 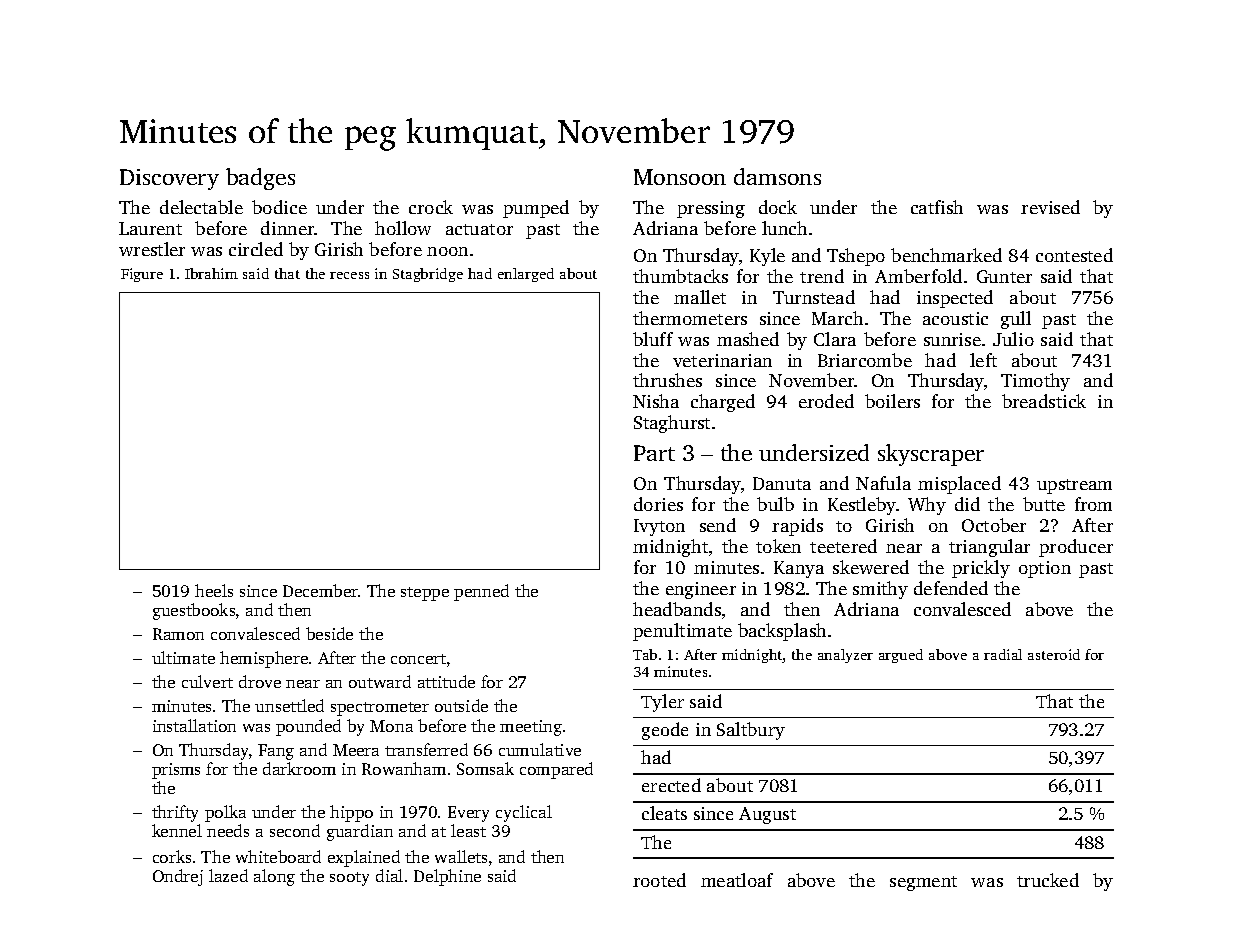 What do you see at coordinates (656, 401) in the screenshot?
I see `Nisha` at bounding box center [656, 401].
